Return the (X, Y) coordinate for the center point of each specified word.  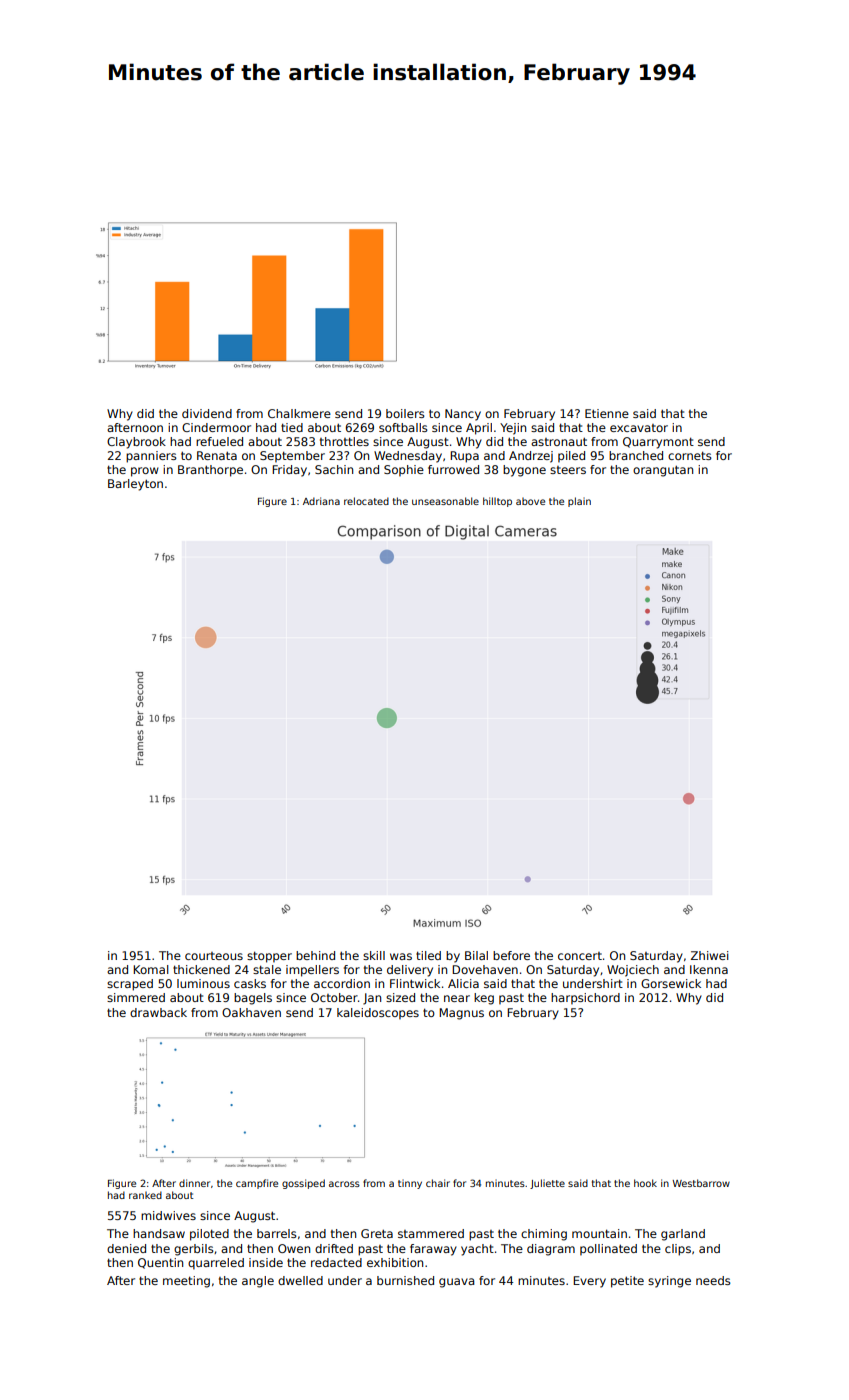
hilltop (497, 502)
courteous (214, 956)
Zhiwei (710, 955)
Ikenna (709, 969)
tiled (428, 955)
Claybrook (136, 443)
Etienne (607, 413)
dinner (194, 1183)
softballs (403, 427)
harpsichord (585, 999)
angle (258, 1282)
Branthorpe (210, 471)
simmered (136, 997)
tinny (410, 1184)
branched (636, 455)
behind (315, 955)
